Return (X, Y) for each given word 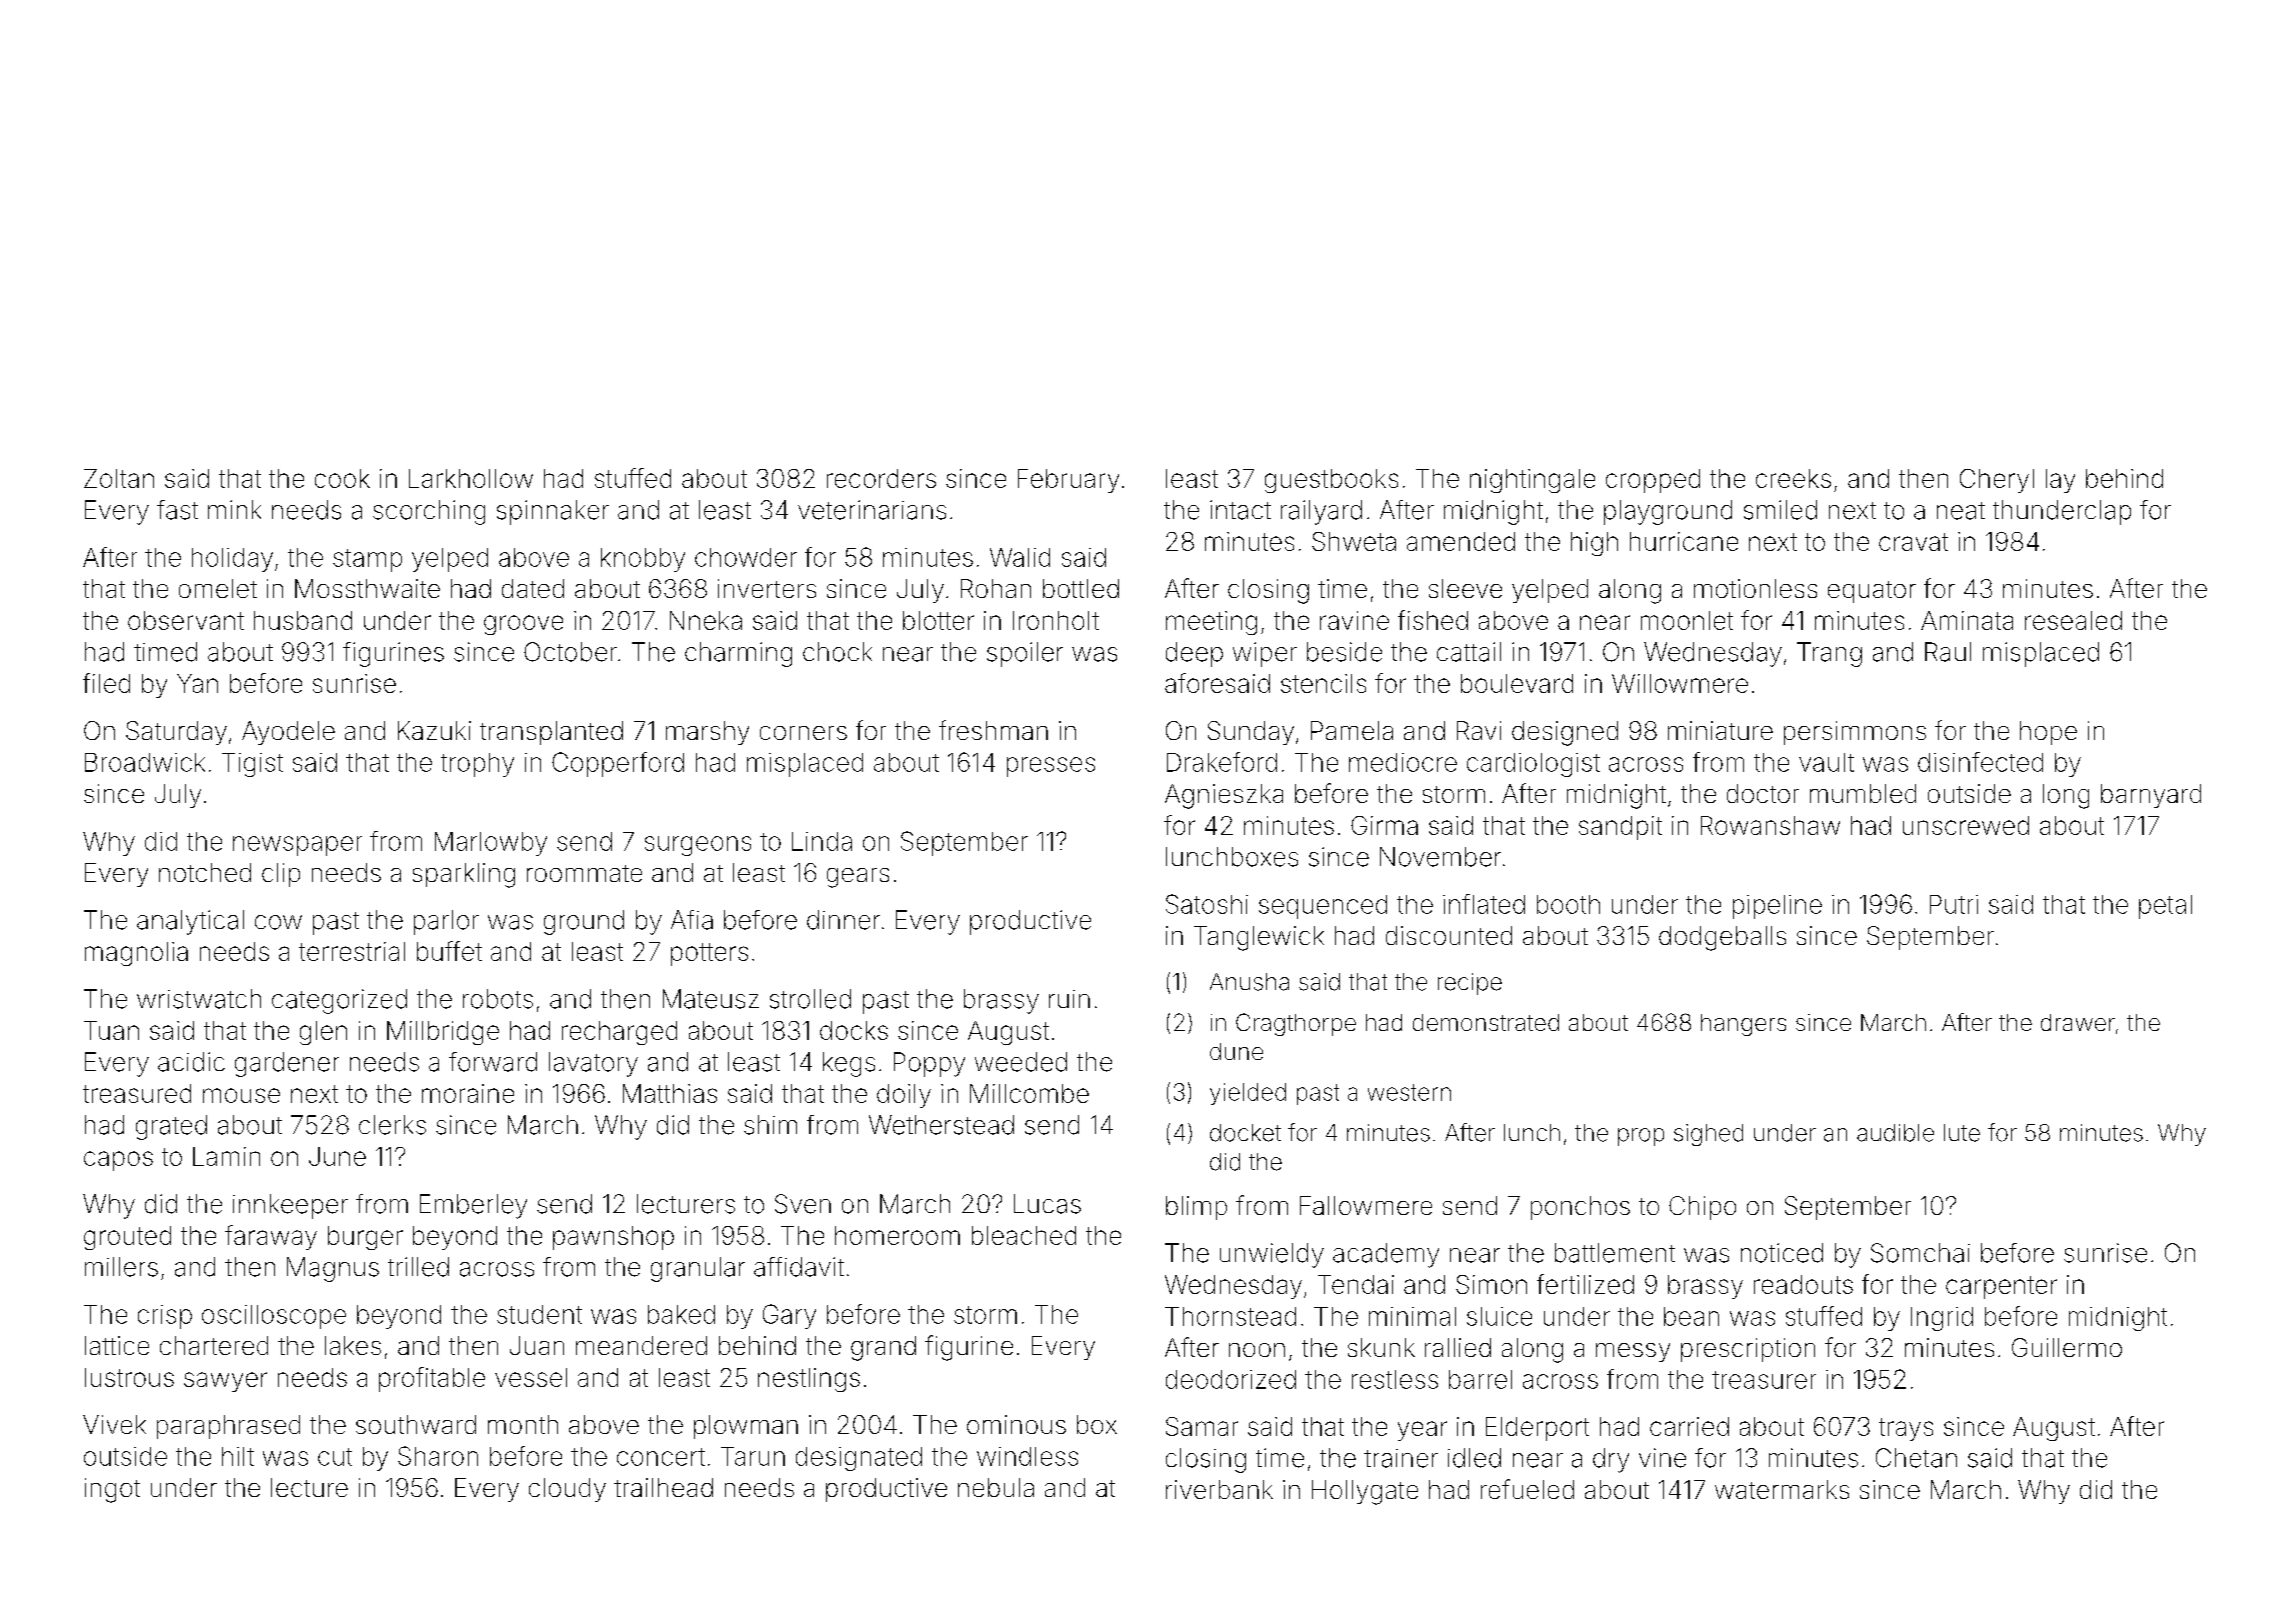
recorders (881, 478)
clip (281, 875)
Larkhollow (471, 478)
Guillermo (2067, 1347)
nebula (996, 1487)
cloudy (567, 1490)
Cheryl (1997, 481)
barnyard (2151, 796)
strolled (810, 999)
